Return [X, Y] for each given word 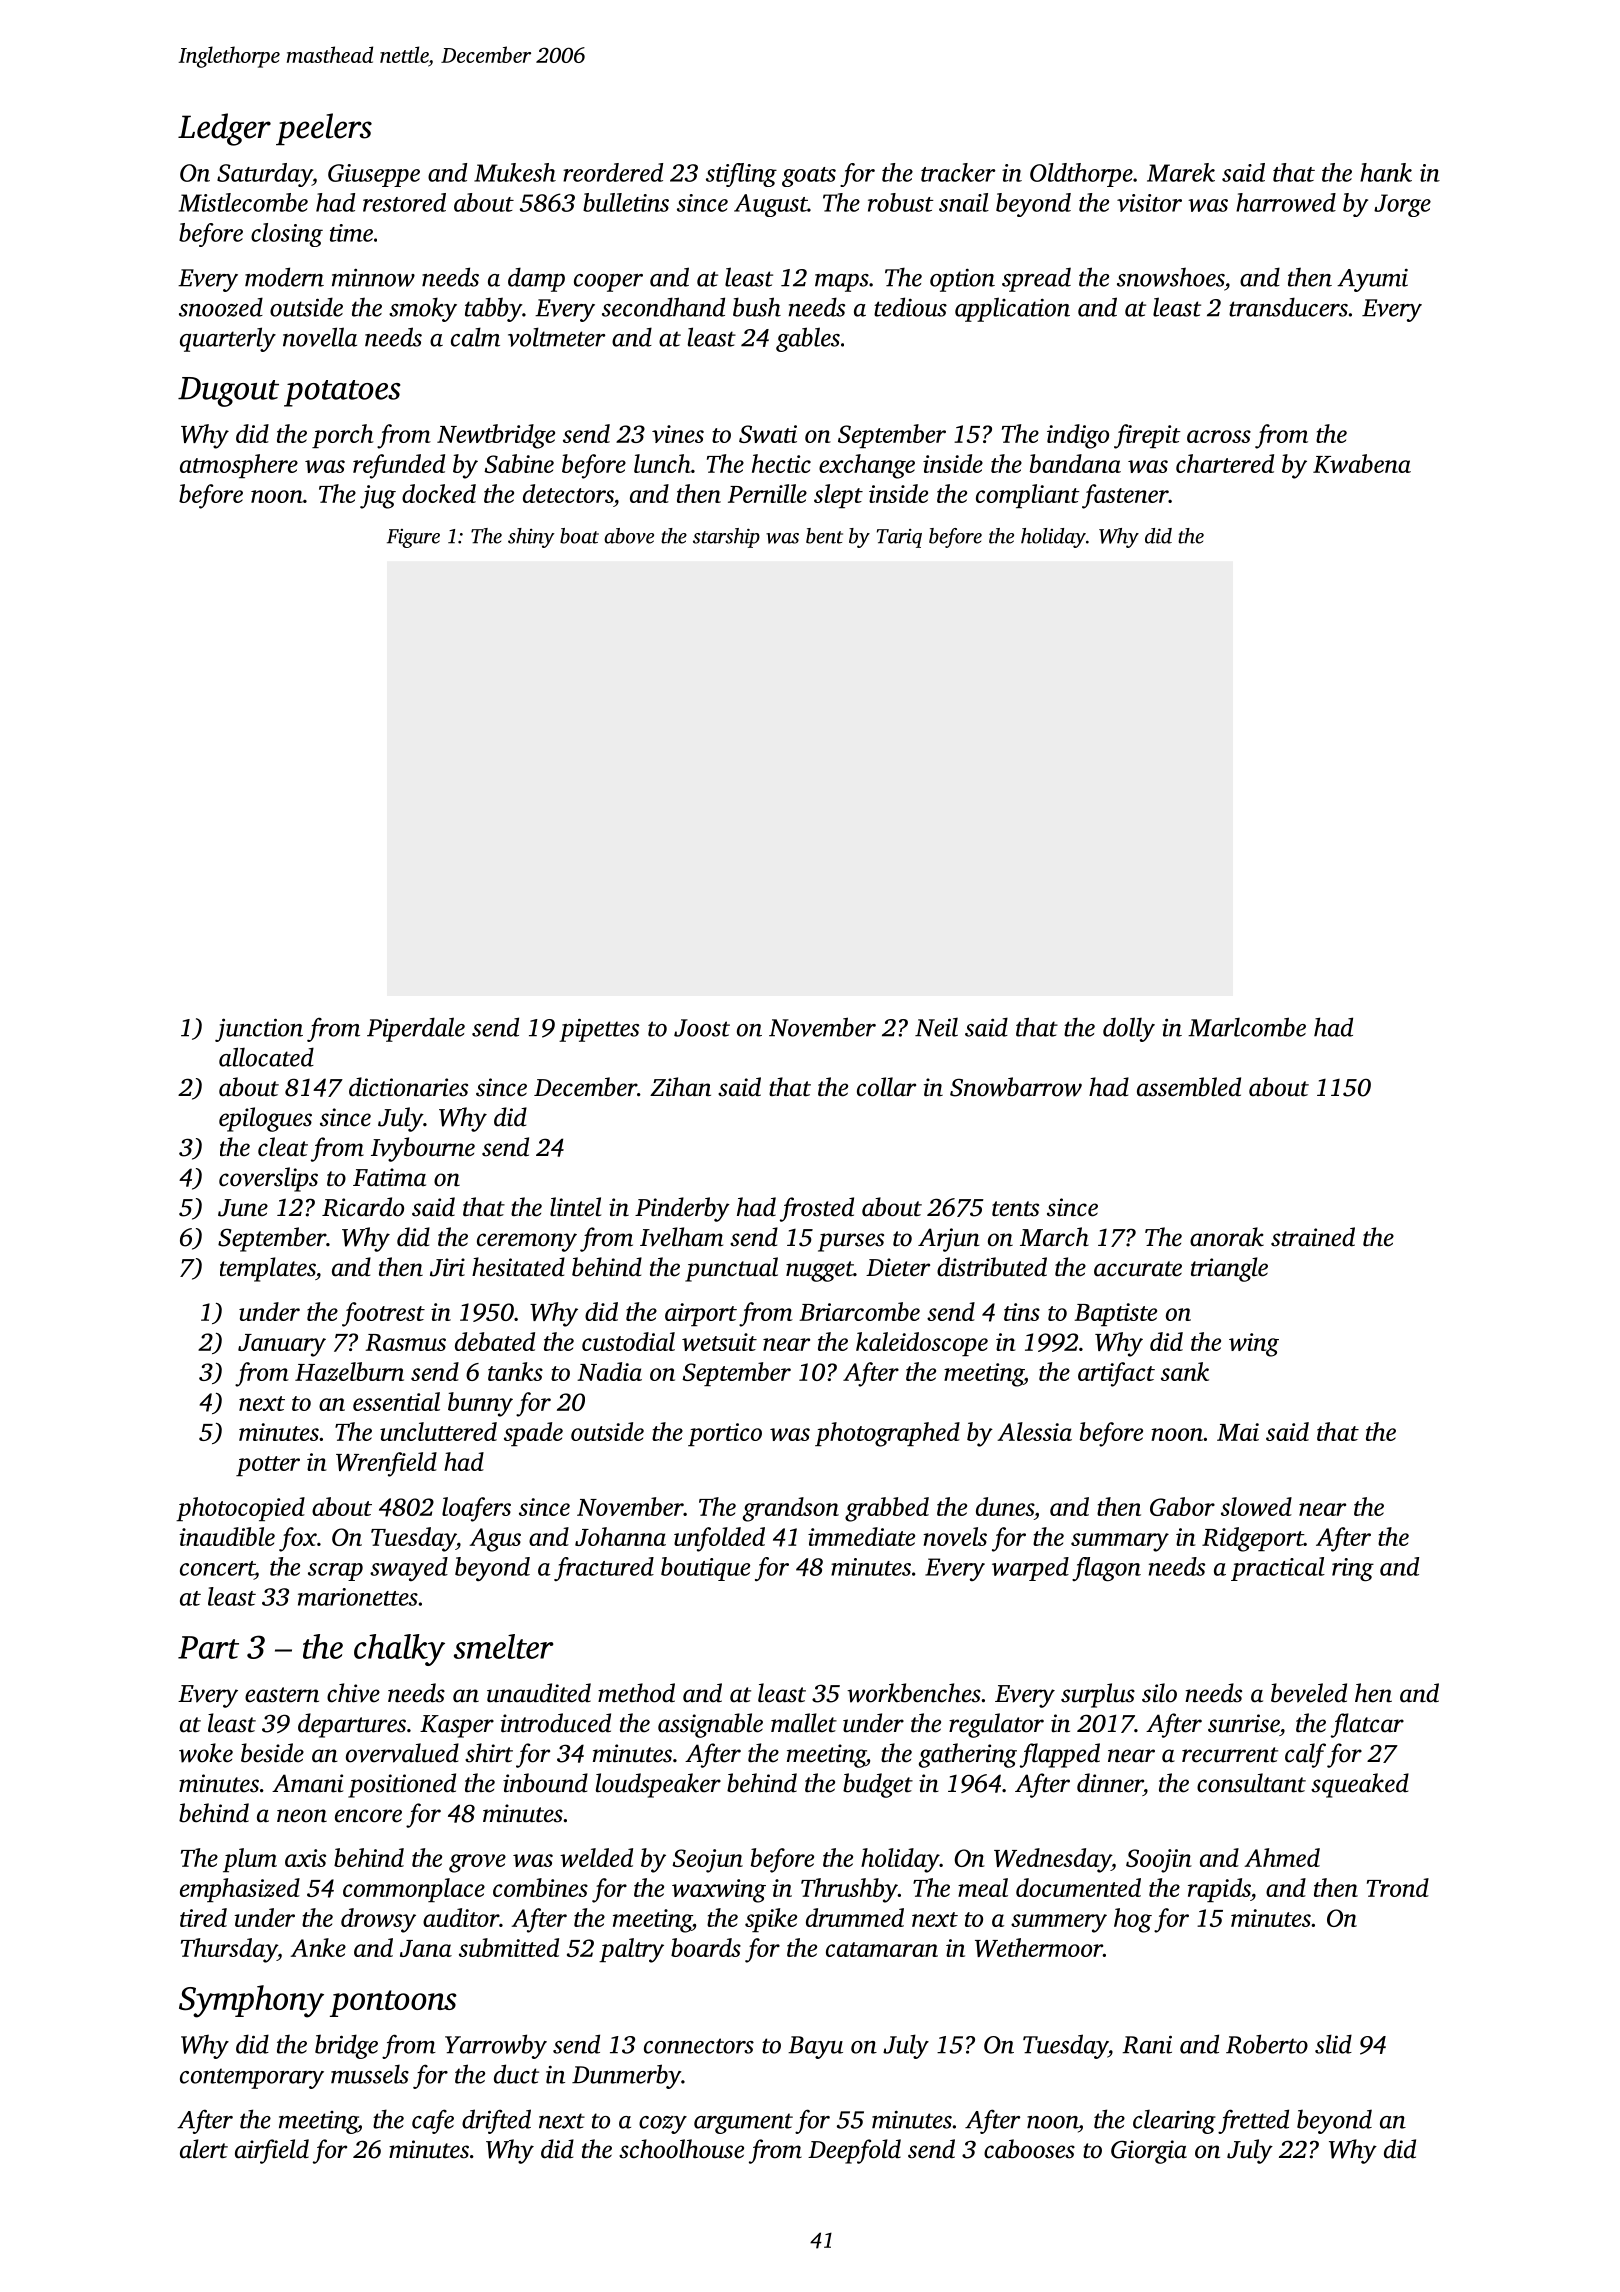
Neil [936, 1027]
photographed [887, 1434]
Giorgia [1149, 2152]
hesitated [518, 1267]
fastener [1125, 496]
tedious [910, 307]
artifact [1116, 1374]
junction [259, 1030]
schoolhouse [681, 2149]
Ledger [224, 129]
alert [204, 2149]
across [1219, 436]
